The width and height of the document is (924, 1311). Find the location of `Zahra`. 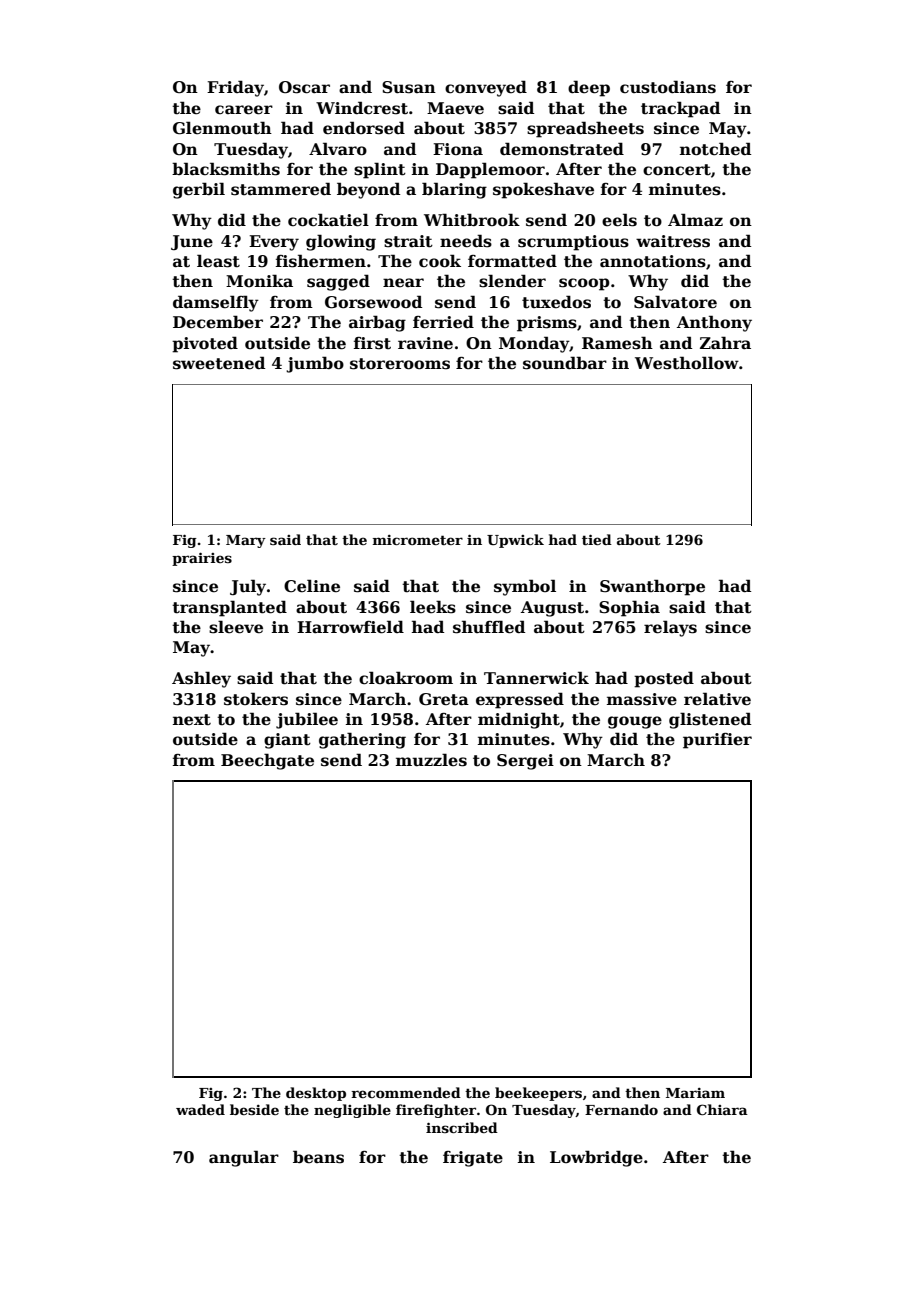

Zahra is located at coordinates (725, 342).
